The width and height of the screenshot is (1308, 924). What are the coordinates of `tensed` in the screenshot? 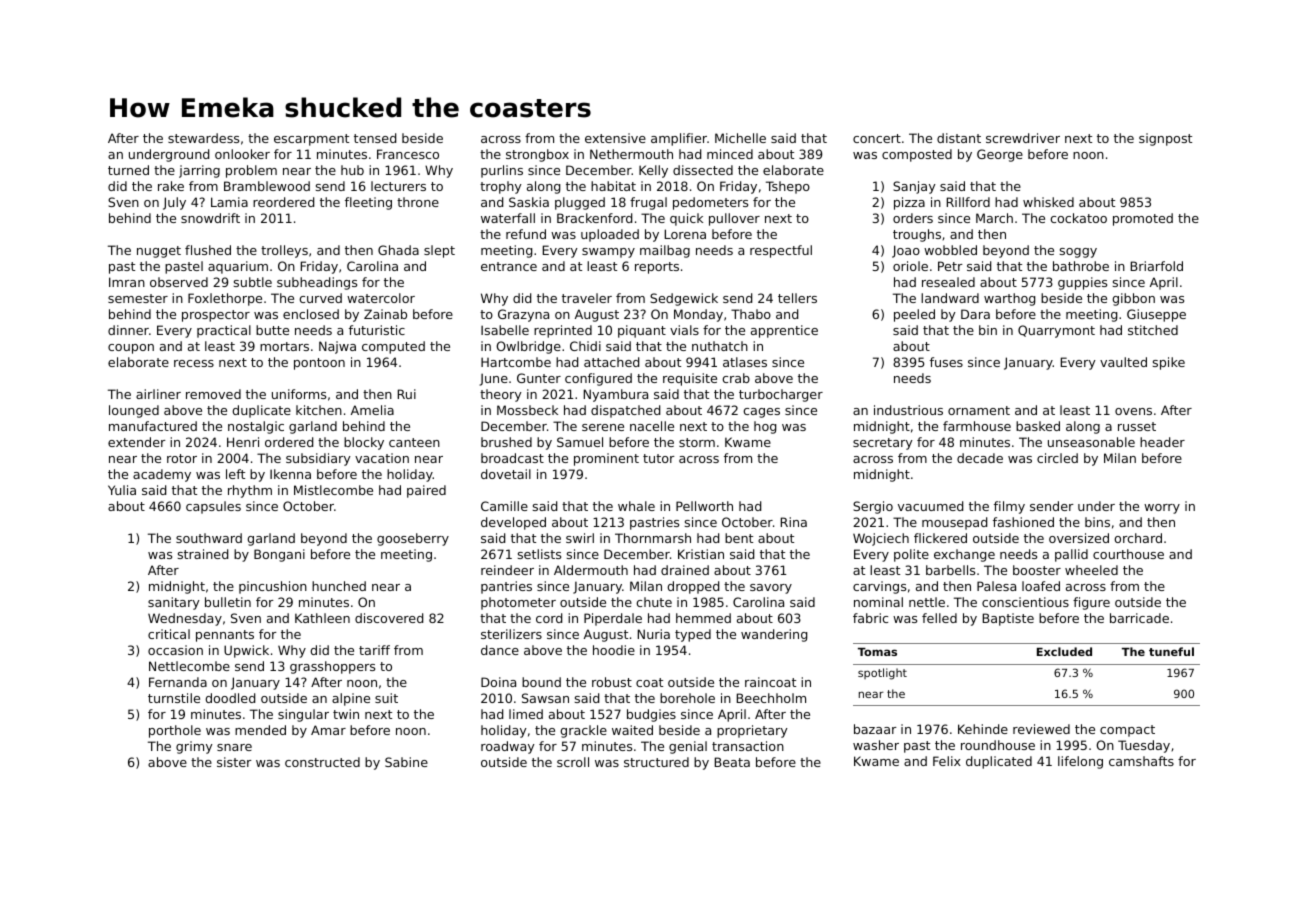 It's located at (375, 138).
